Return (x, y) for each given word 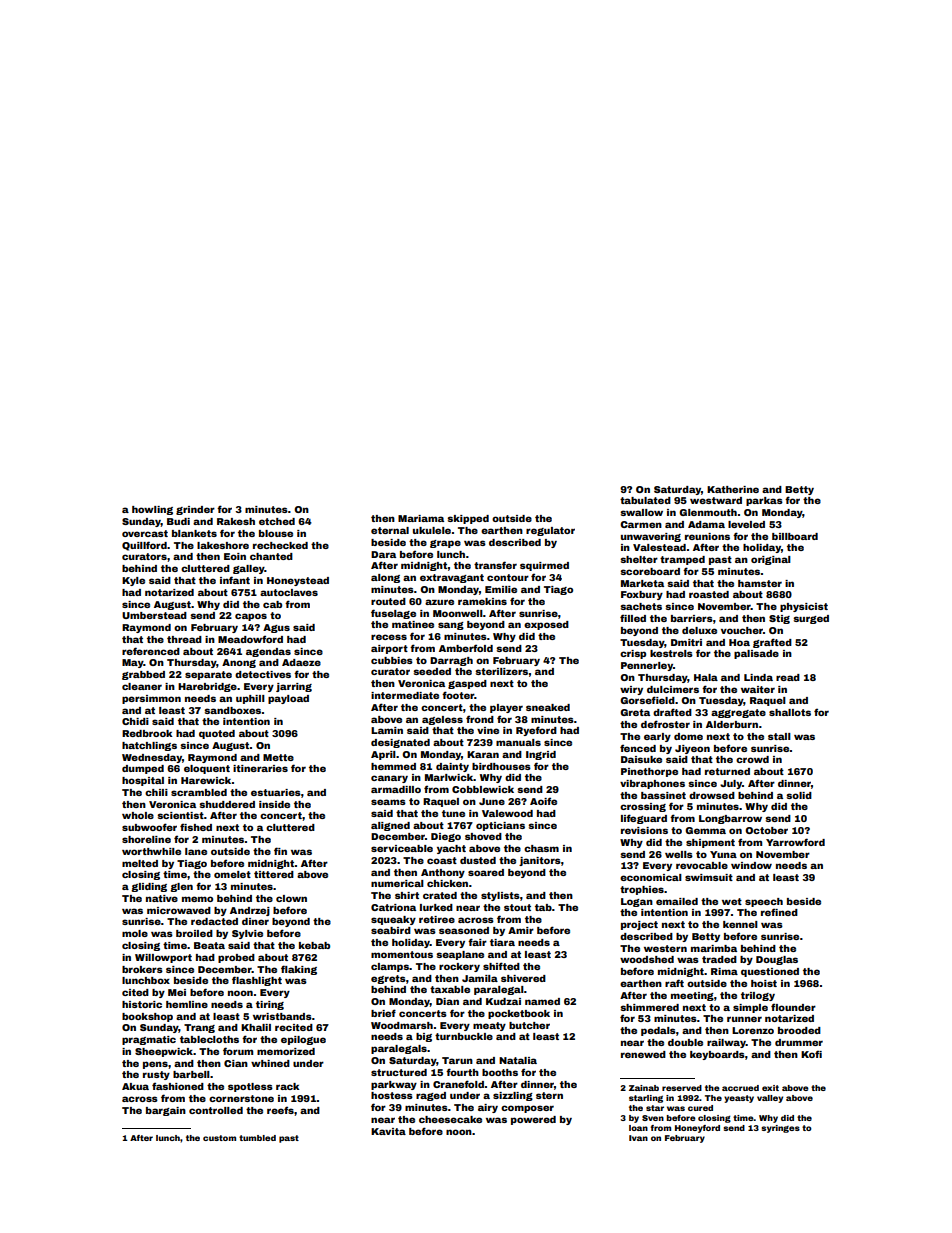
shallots (790, 712)
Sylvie (247, 934)
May (133, 663)
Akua (135, 1086)
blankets (194, 533)
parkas (764, 501)
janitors (540, 861)
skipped (468, 519)
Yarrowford (795, 842)
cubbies (392, 660)
